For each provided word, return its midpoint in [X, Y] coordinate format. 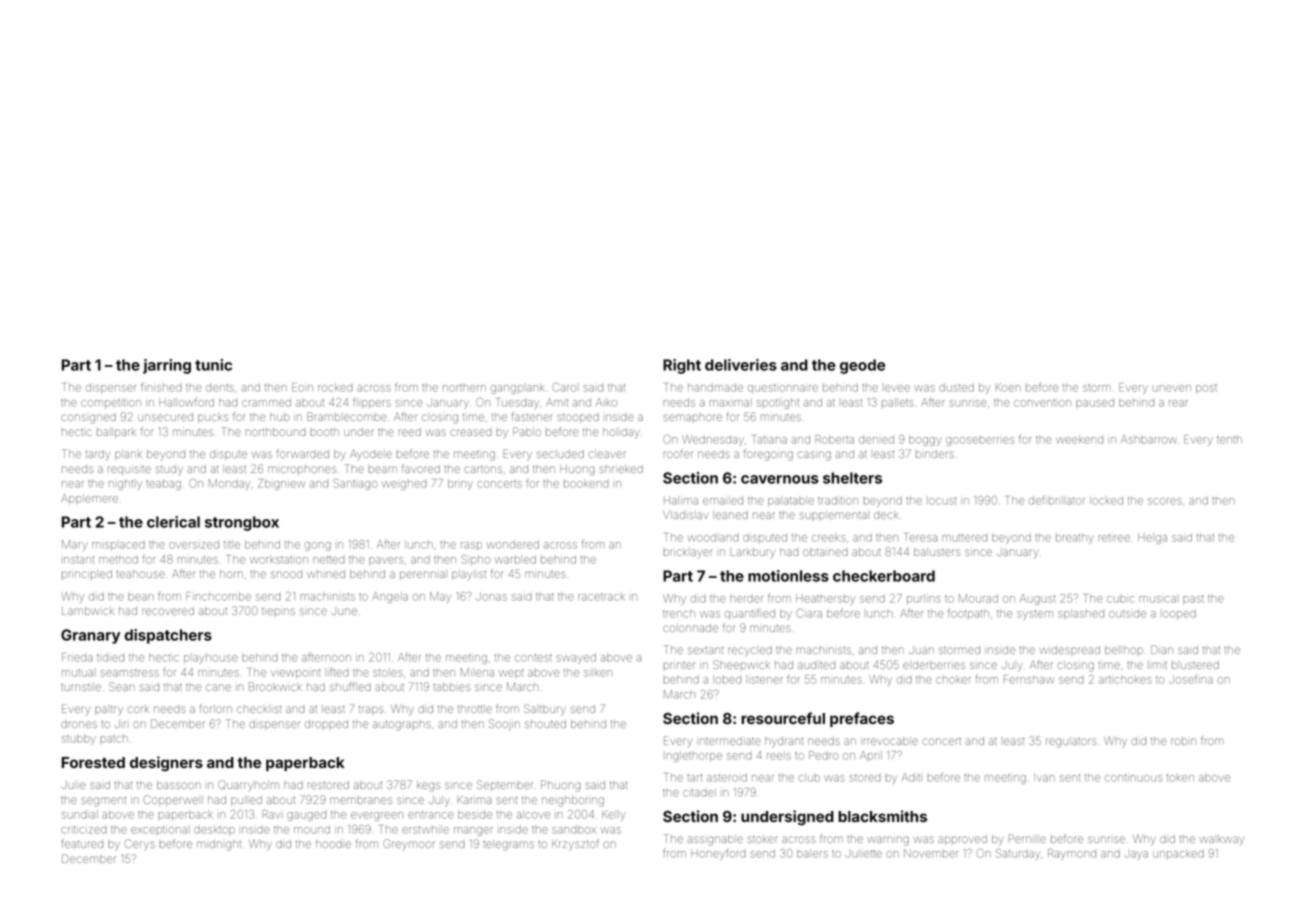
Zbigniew [281, 484]
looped [1179, 615]
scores [1165, 501]
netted [329, 560]
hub [279, 417]
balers [812, 853]
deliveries [741, 365]
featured [82, 843]
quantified [750, 614]
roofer [678, 453]
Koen [1008, 387]
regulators [1071, 742]
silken [598, 672]
